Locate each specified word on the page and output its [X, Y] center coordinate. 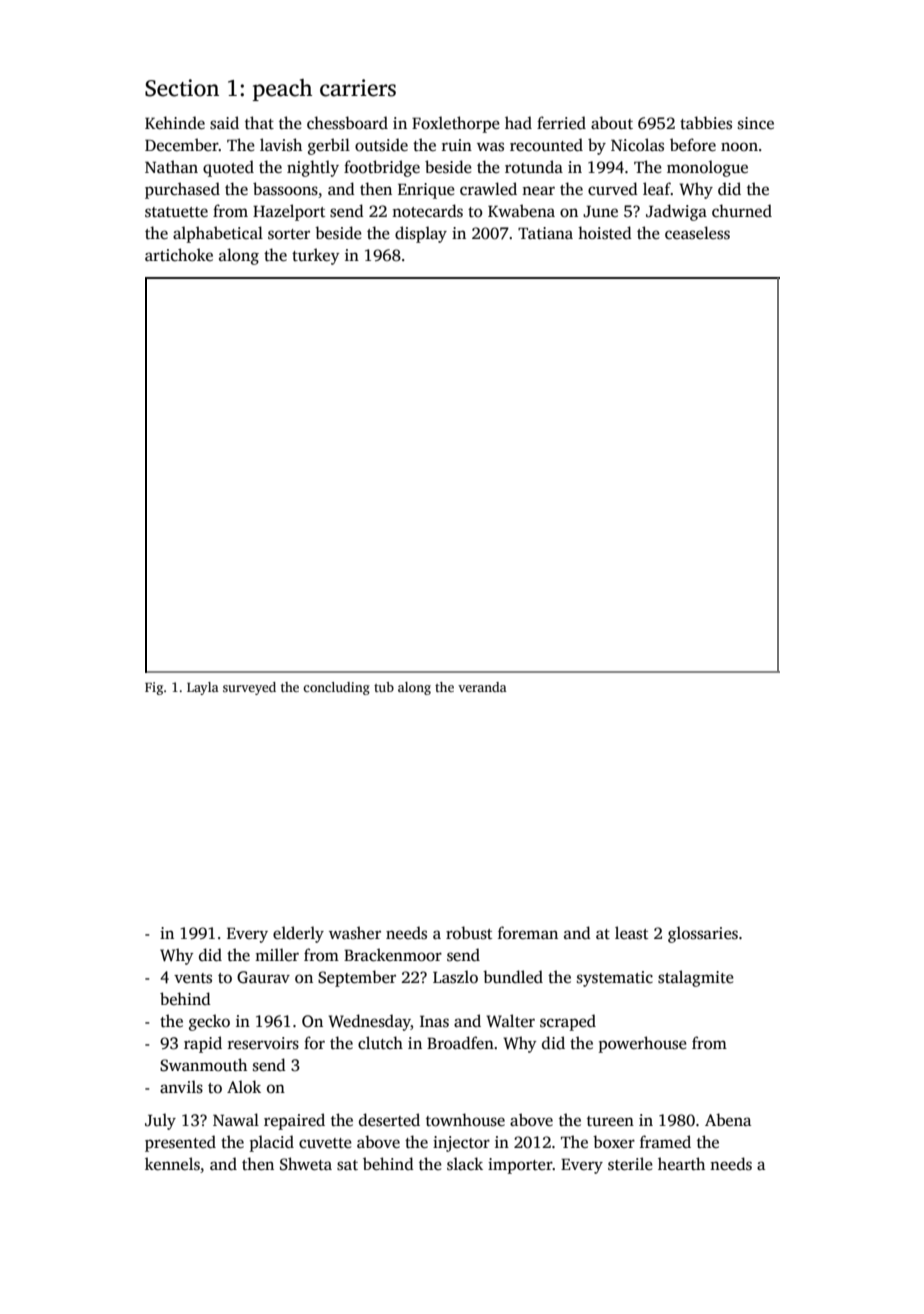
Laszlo [455, 977]
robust [469, 933]
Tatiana [545, 233]
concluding [336, 688]
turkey [316, 256]
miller [277, 954]
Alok [244, 1086]
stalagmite [696, 978]
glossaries [703, 934]
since [756, 123]
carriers [358, 88]
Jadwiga [676, 212]
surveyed [249, 688]
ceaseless [697, 233]
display [421, 234]
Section [182, 88]
